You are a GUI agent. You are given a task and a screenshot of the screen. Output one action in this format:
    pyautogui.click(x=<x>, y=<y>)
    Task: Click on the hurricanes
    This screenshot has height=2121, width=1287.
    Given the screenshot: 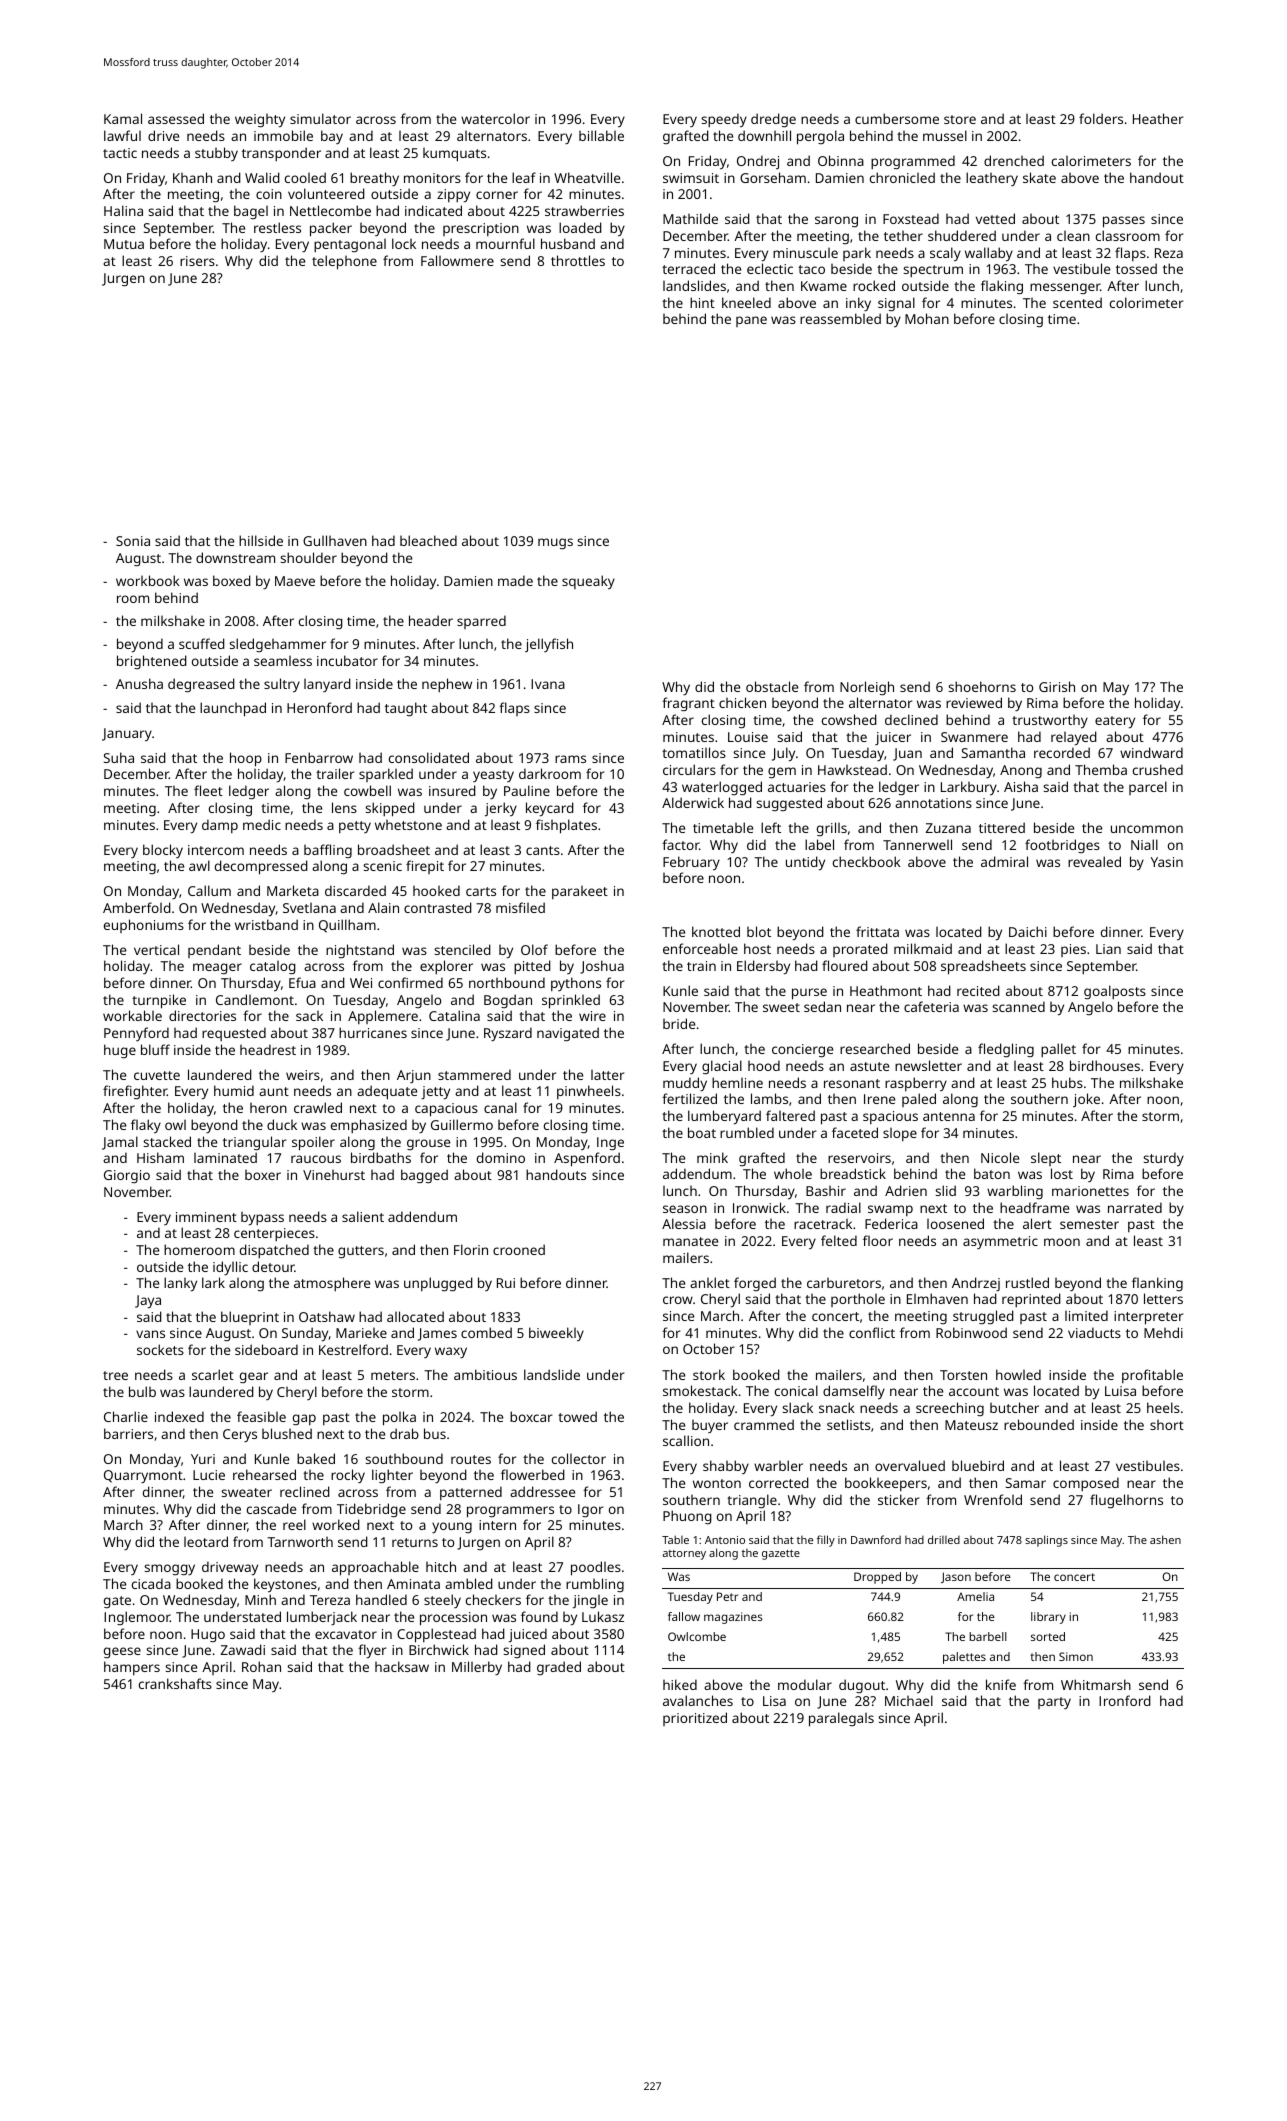 What is the action you would take?
    pyautogui.click(x=373, y=1032)
